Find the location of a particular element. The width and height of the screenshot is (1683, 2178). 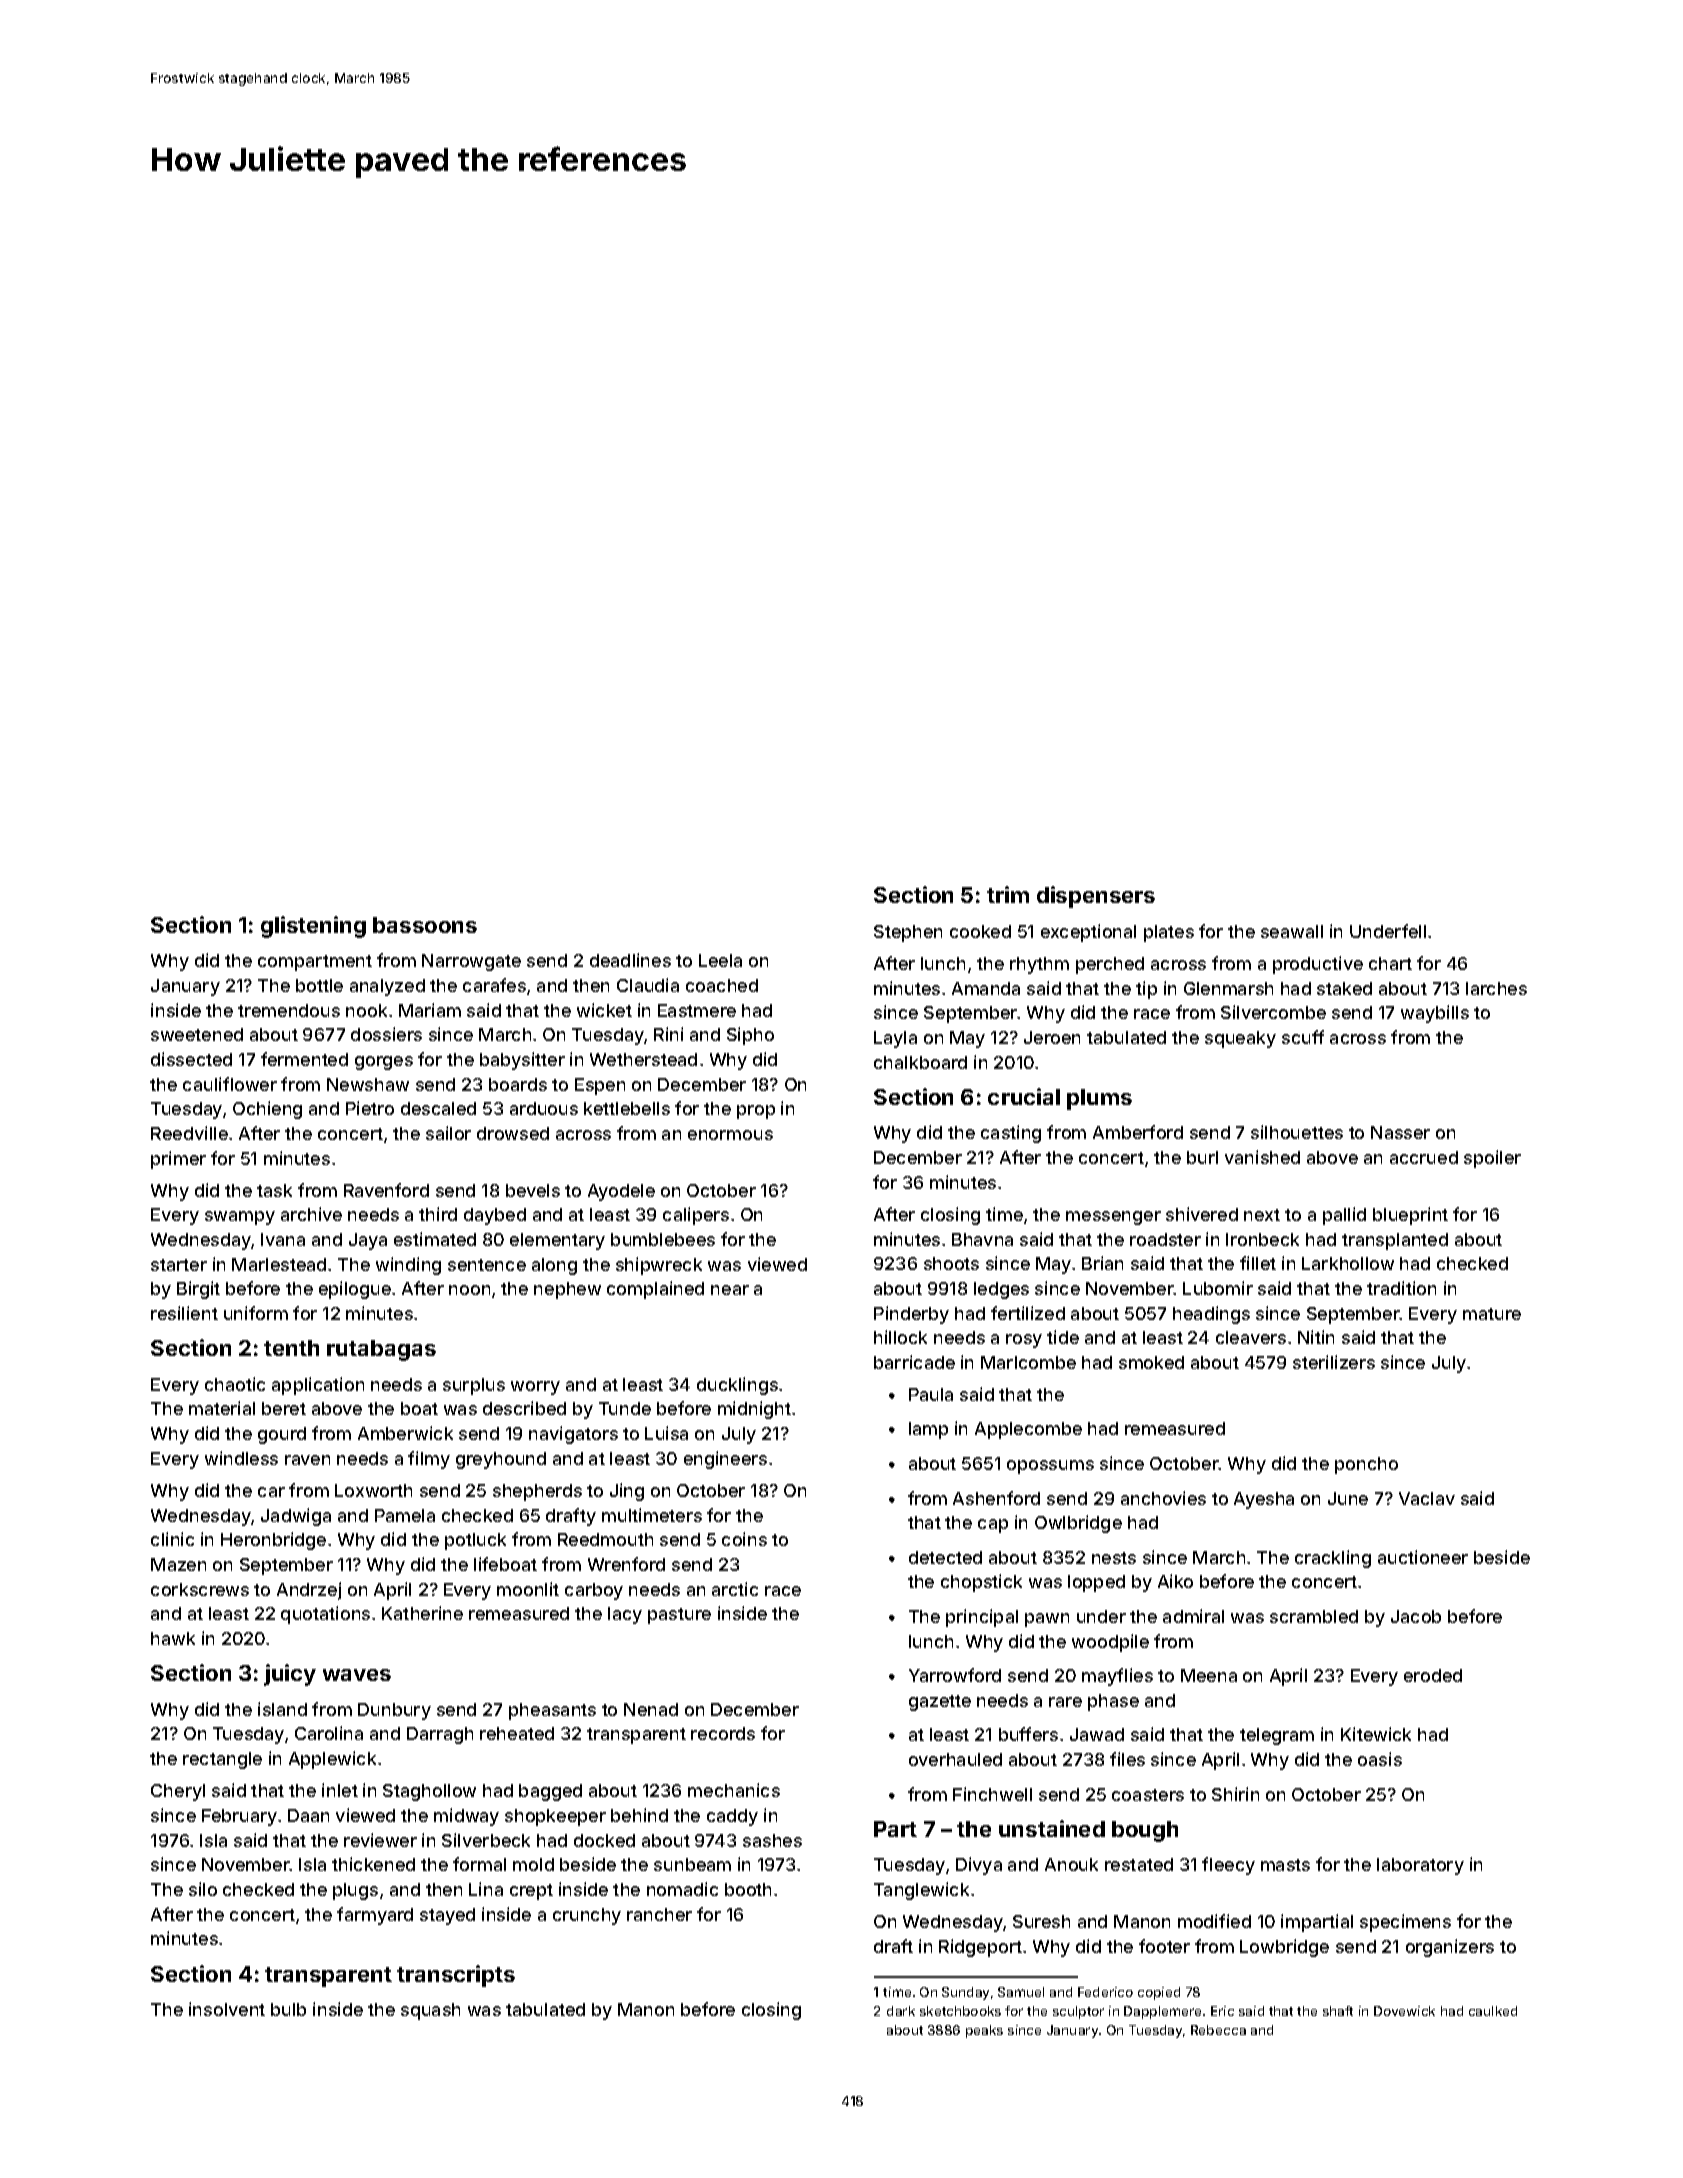

peaks is located at coordinates (984, 2031).
